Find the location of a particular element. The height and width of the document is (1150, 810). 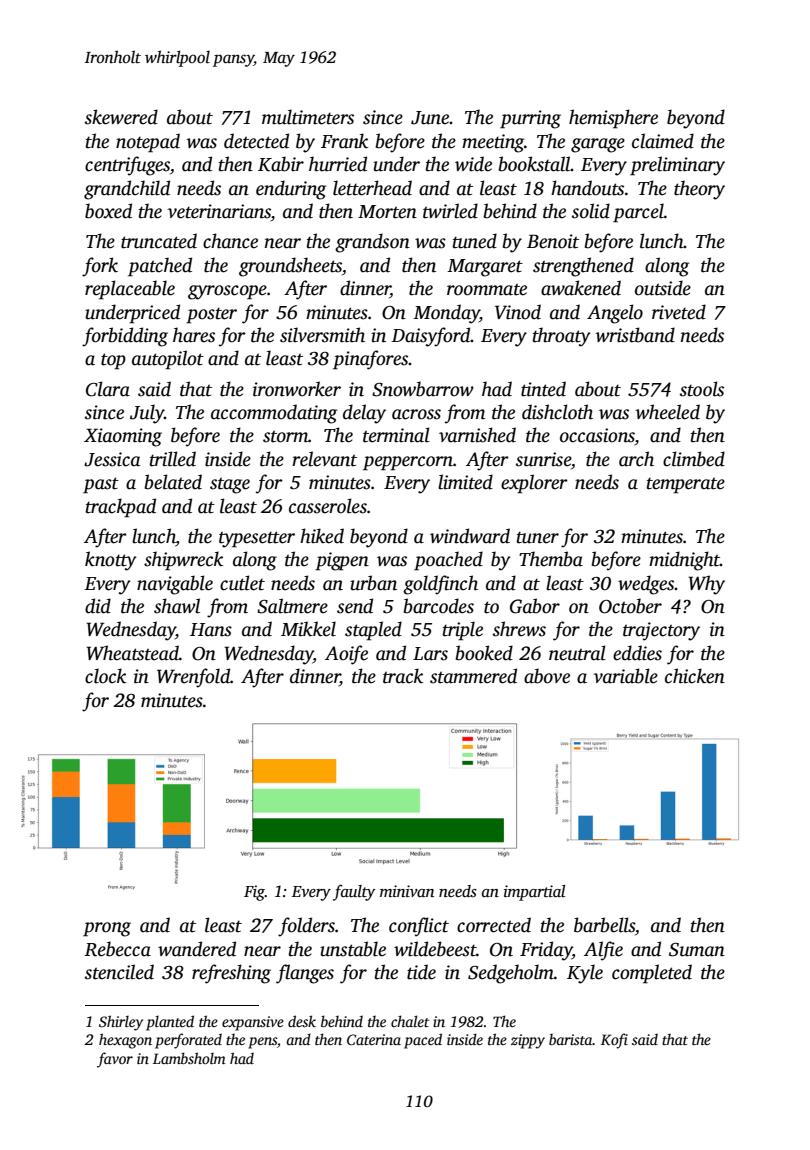

throaty is located at coordinates (562, 337).
